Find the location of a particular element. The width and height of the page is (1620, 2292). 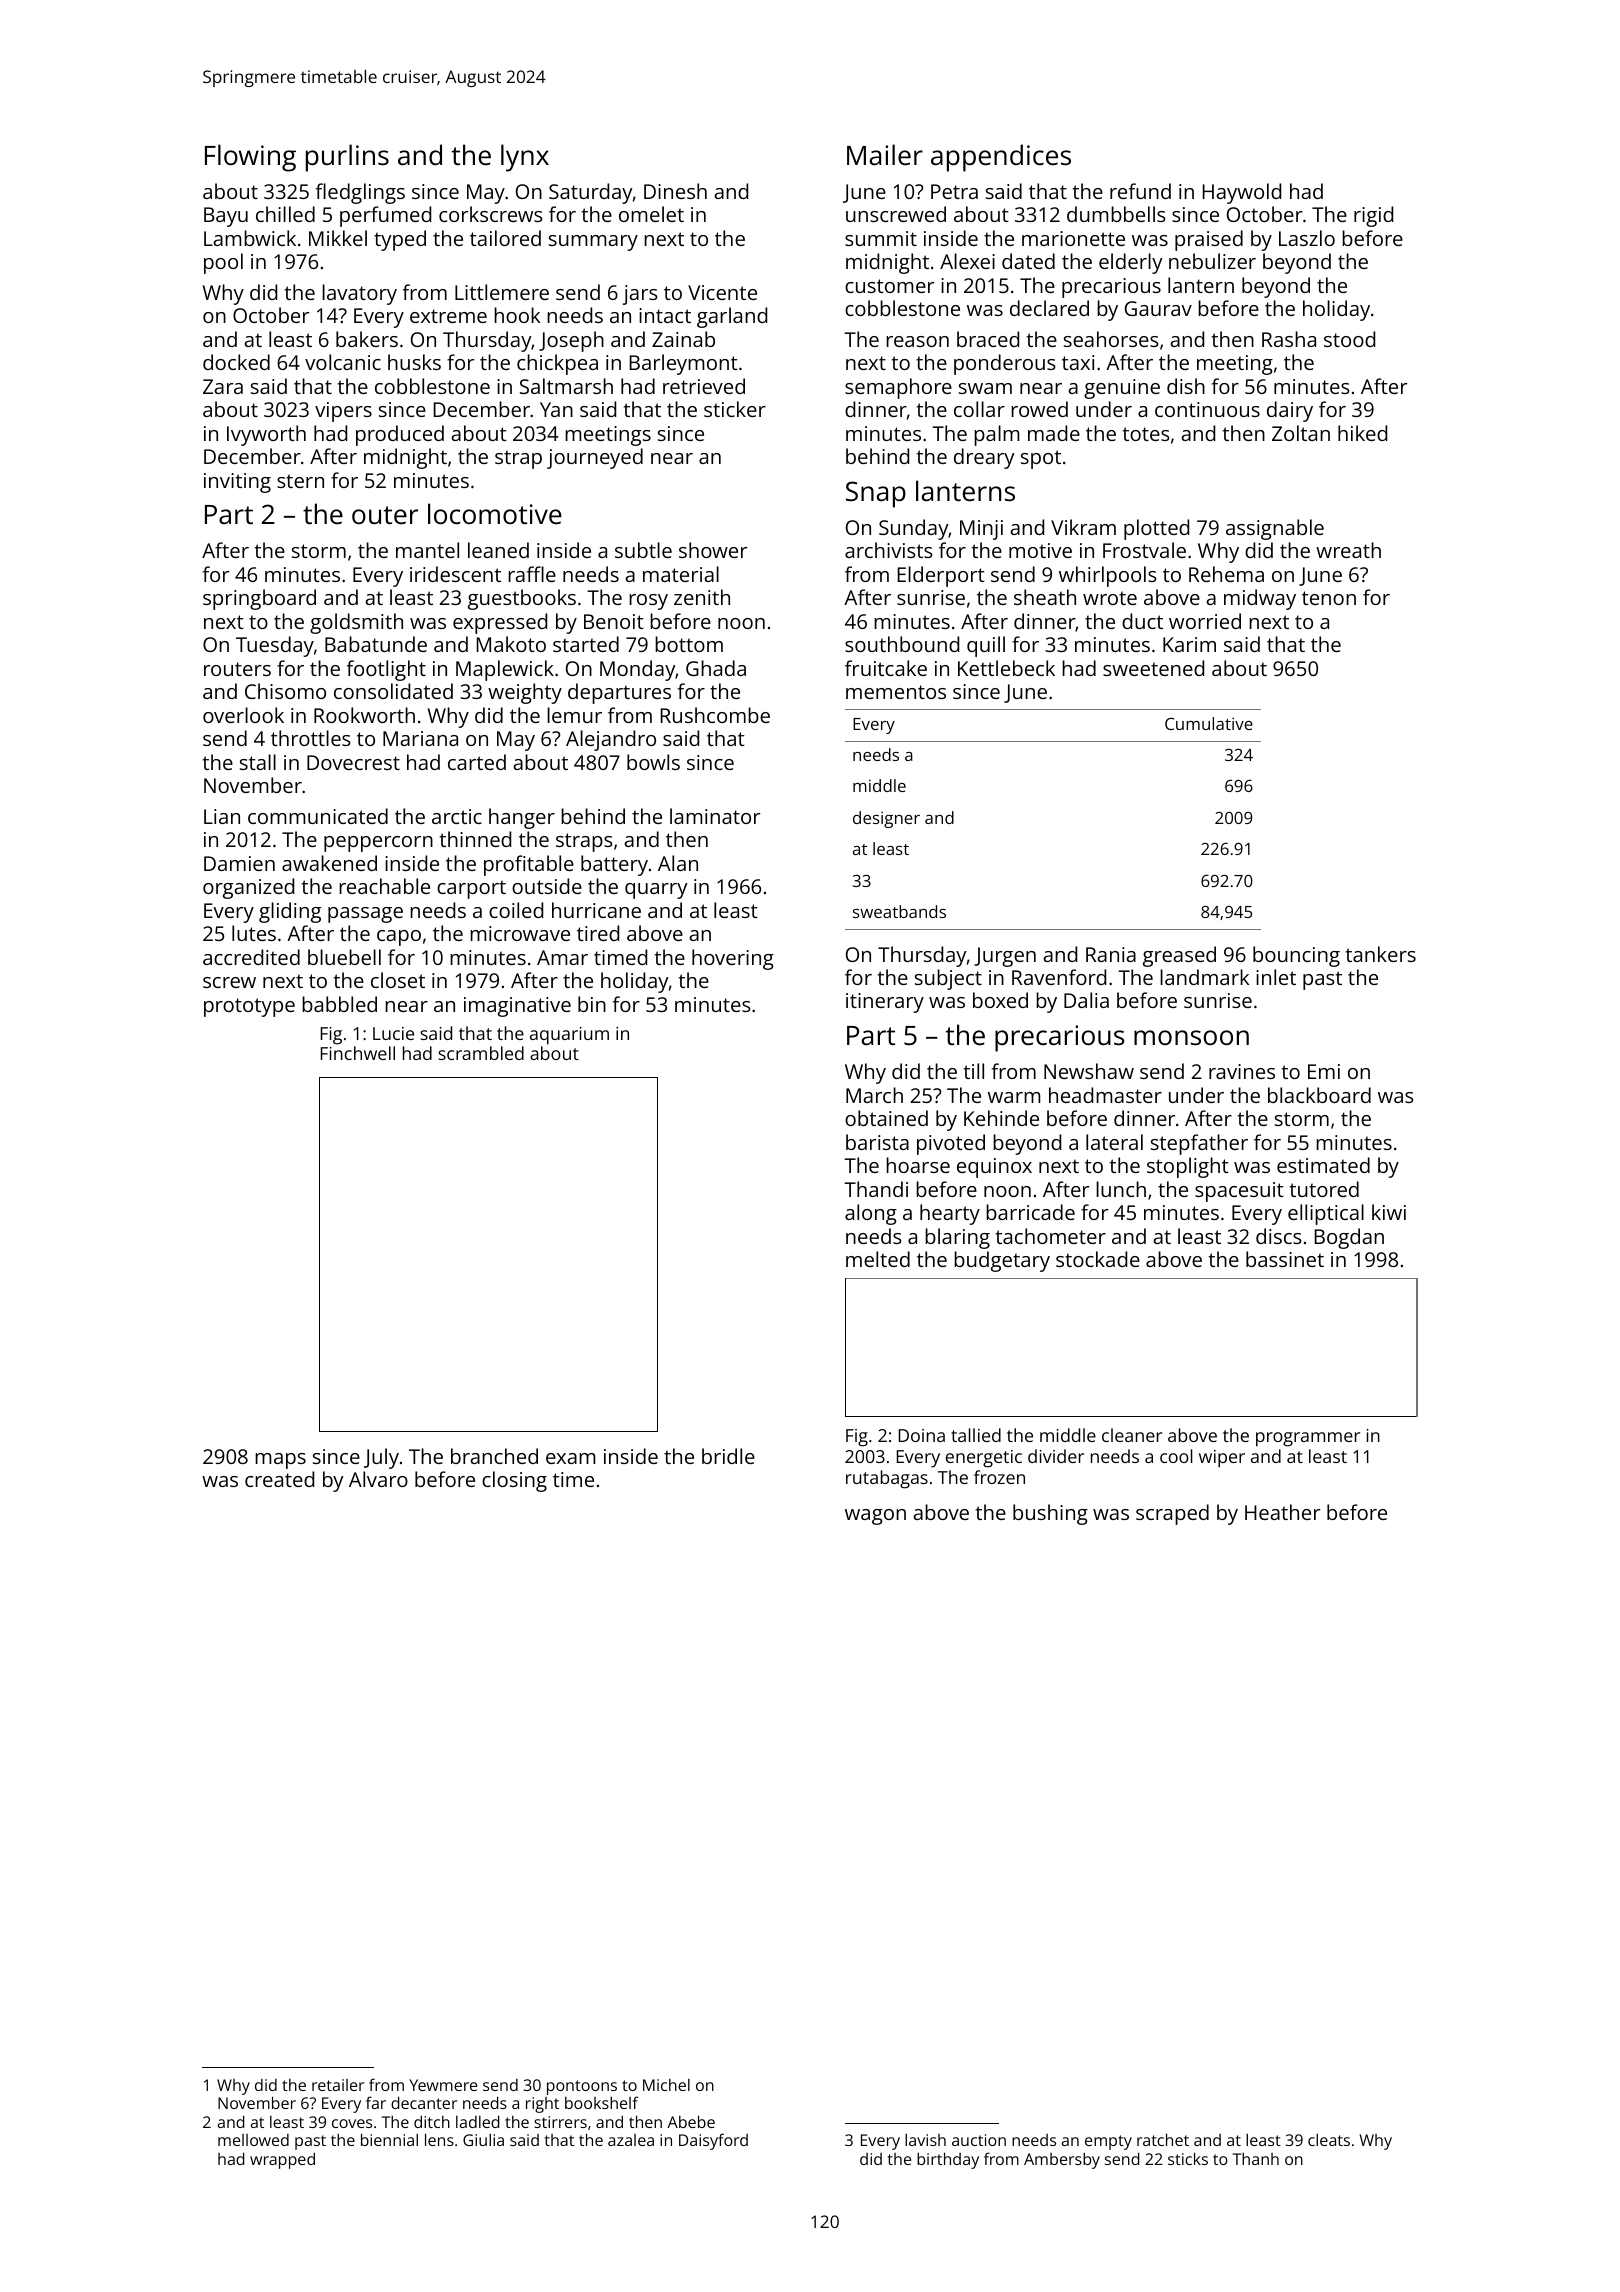

birthday is located at coordinates (948, 2160).
